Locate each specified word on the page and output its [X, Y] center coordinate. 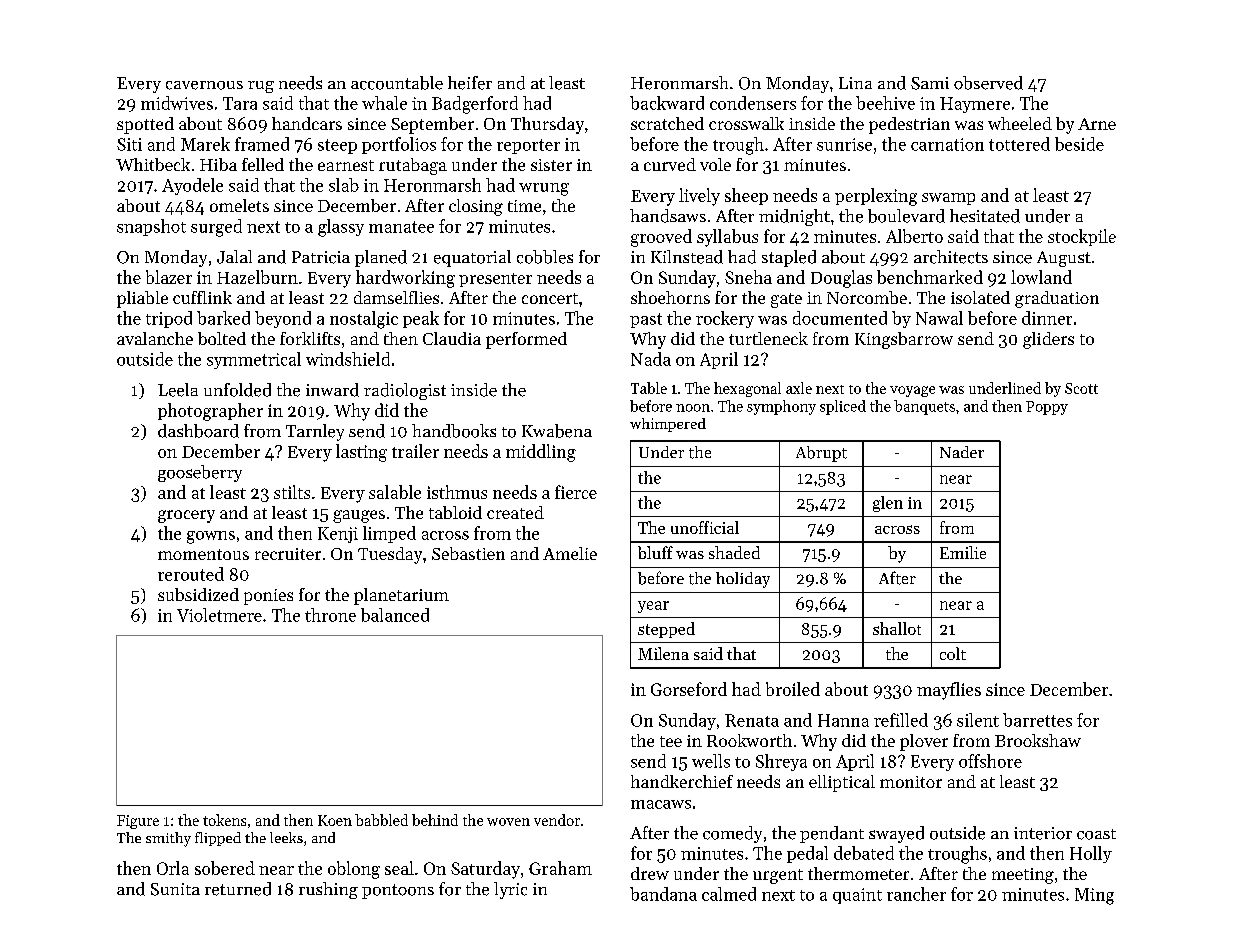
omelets [239, 205]
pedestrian [909, 125]
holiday [743, 580]
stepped [666, 630]
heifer [470, 83]
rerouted [191, 574]
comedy [732, 834]
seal [399, 868]
